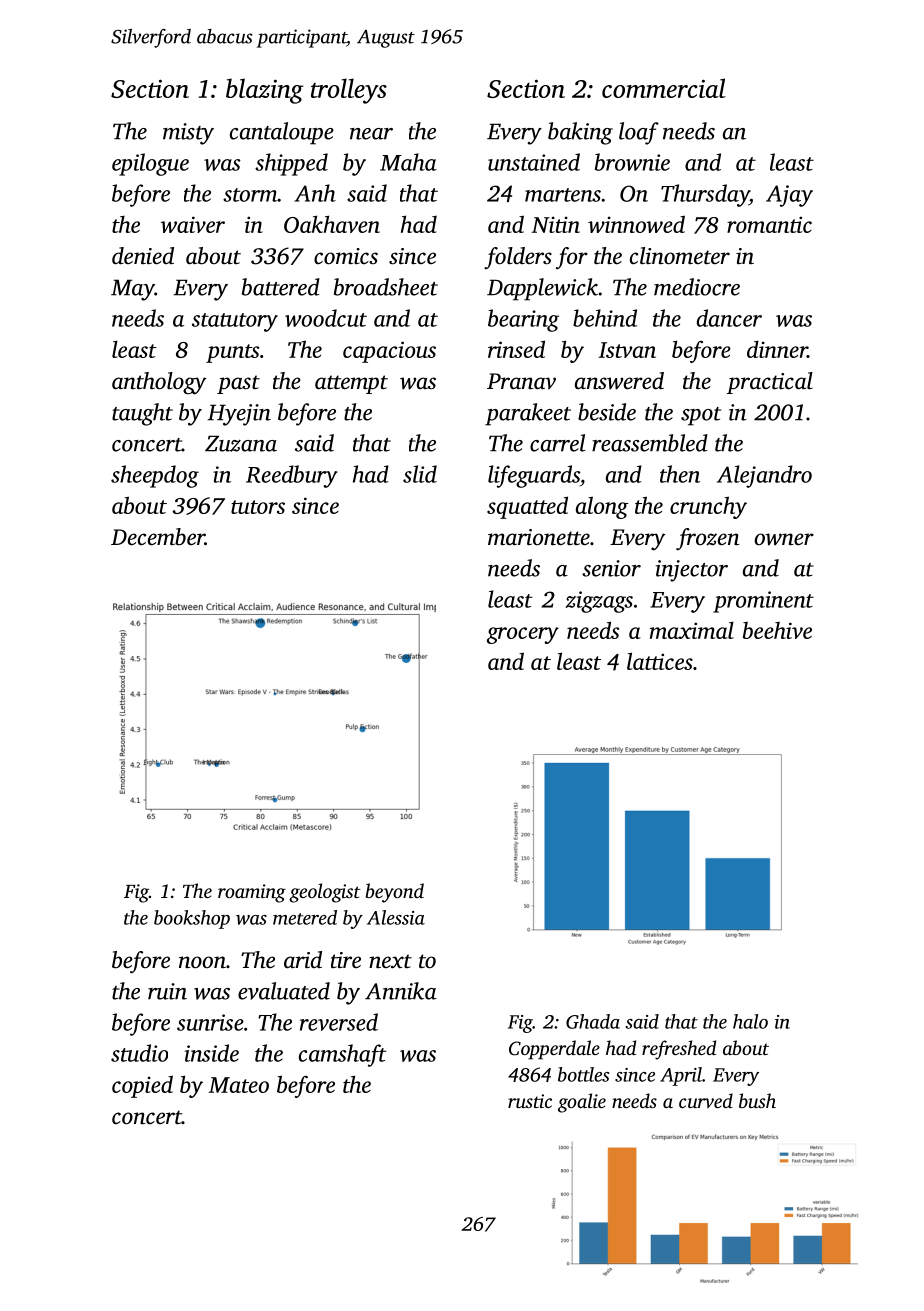 This screenshot has width=924, height=1311. Describe the element at coordinates (639, 133) in the screenshot. I see `loaf` at that location.
